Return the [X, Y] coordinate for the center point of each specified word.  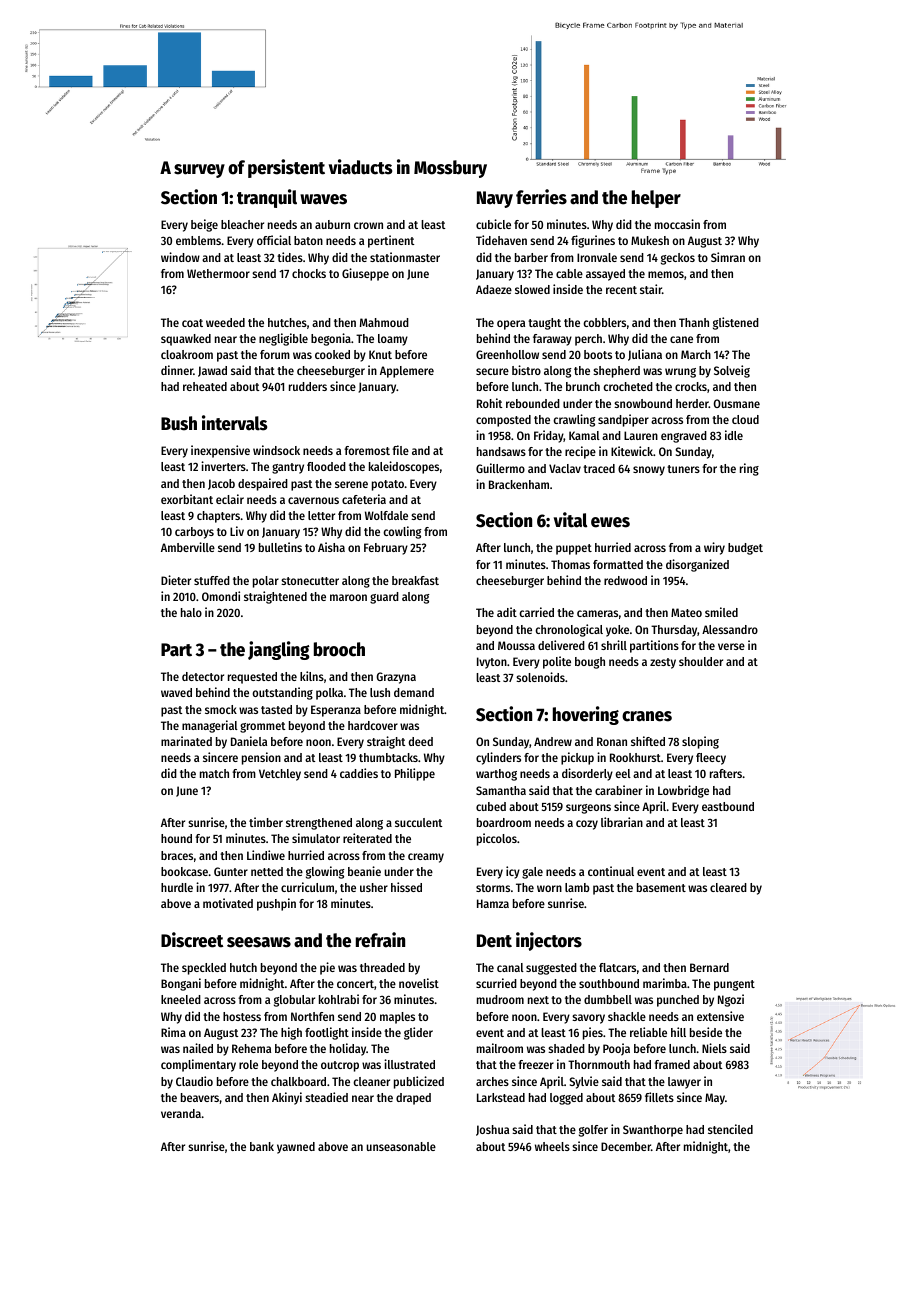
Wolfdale [386, 515]
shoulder [701, 661]
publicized [419, 1082]
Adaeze [494, 289]
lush [380, 692]
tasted [276, 709]
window [180, 257]
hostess [242, 1016]
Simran [728, 257]
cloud [745, 419]
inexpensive [220, 451]
